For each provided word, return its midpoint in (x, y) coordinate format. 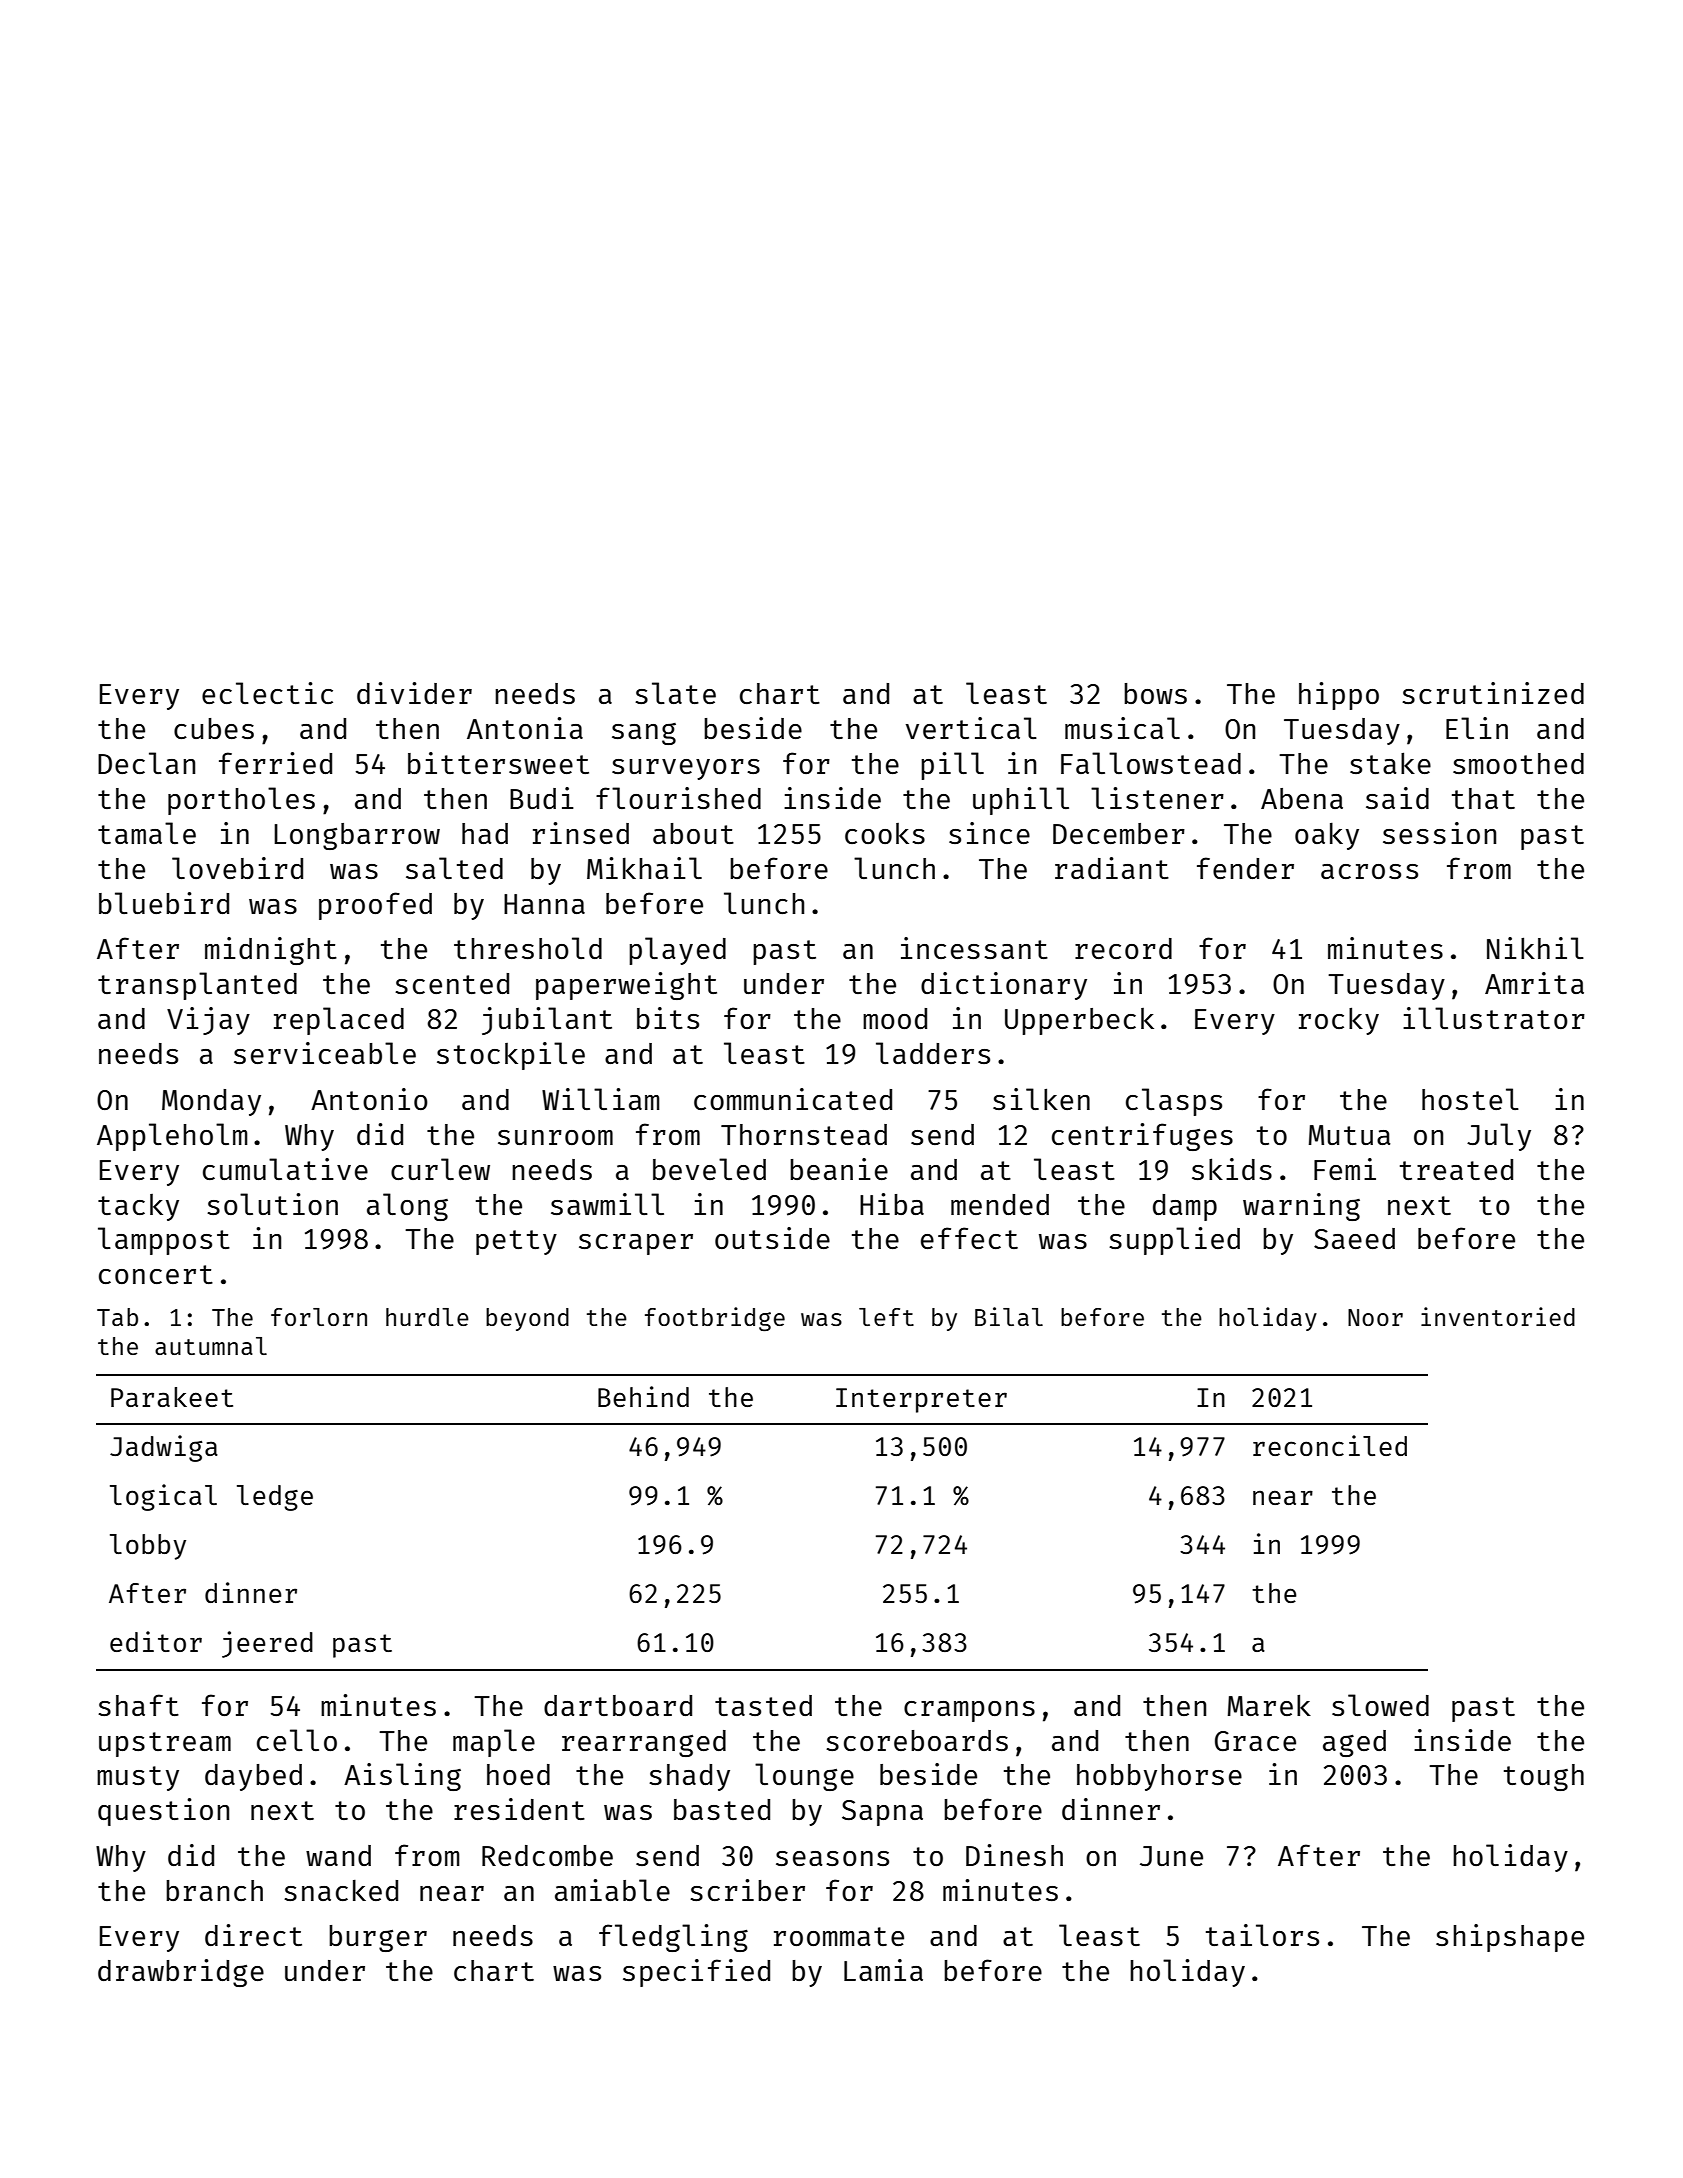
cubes (214, 728)
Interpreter (921, 1400)
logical (163, 1497)
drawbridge (181, 1973)
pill (952, 766)
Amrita (1534, 983)
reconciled (1330, 1445)
